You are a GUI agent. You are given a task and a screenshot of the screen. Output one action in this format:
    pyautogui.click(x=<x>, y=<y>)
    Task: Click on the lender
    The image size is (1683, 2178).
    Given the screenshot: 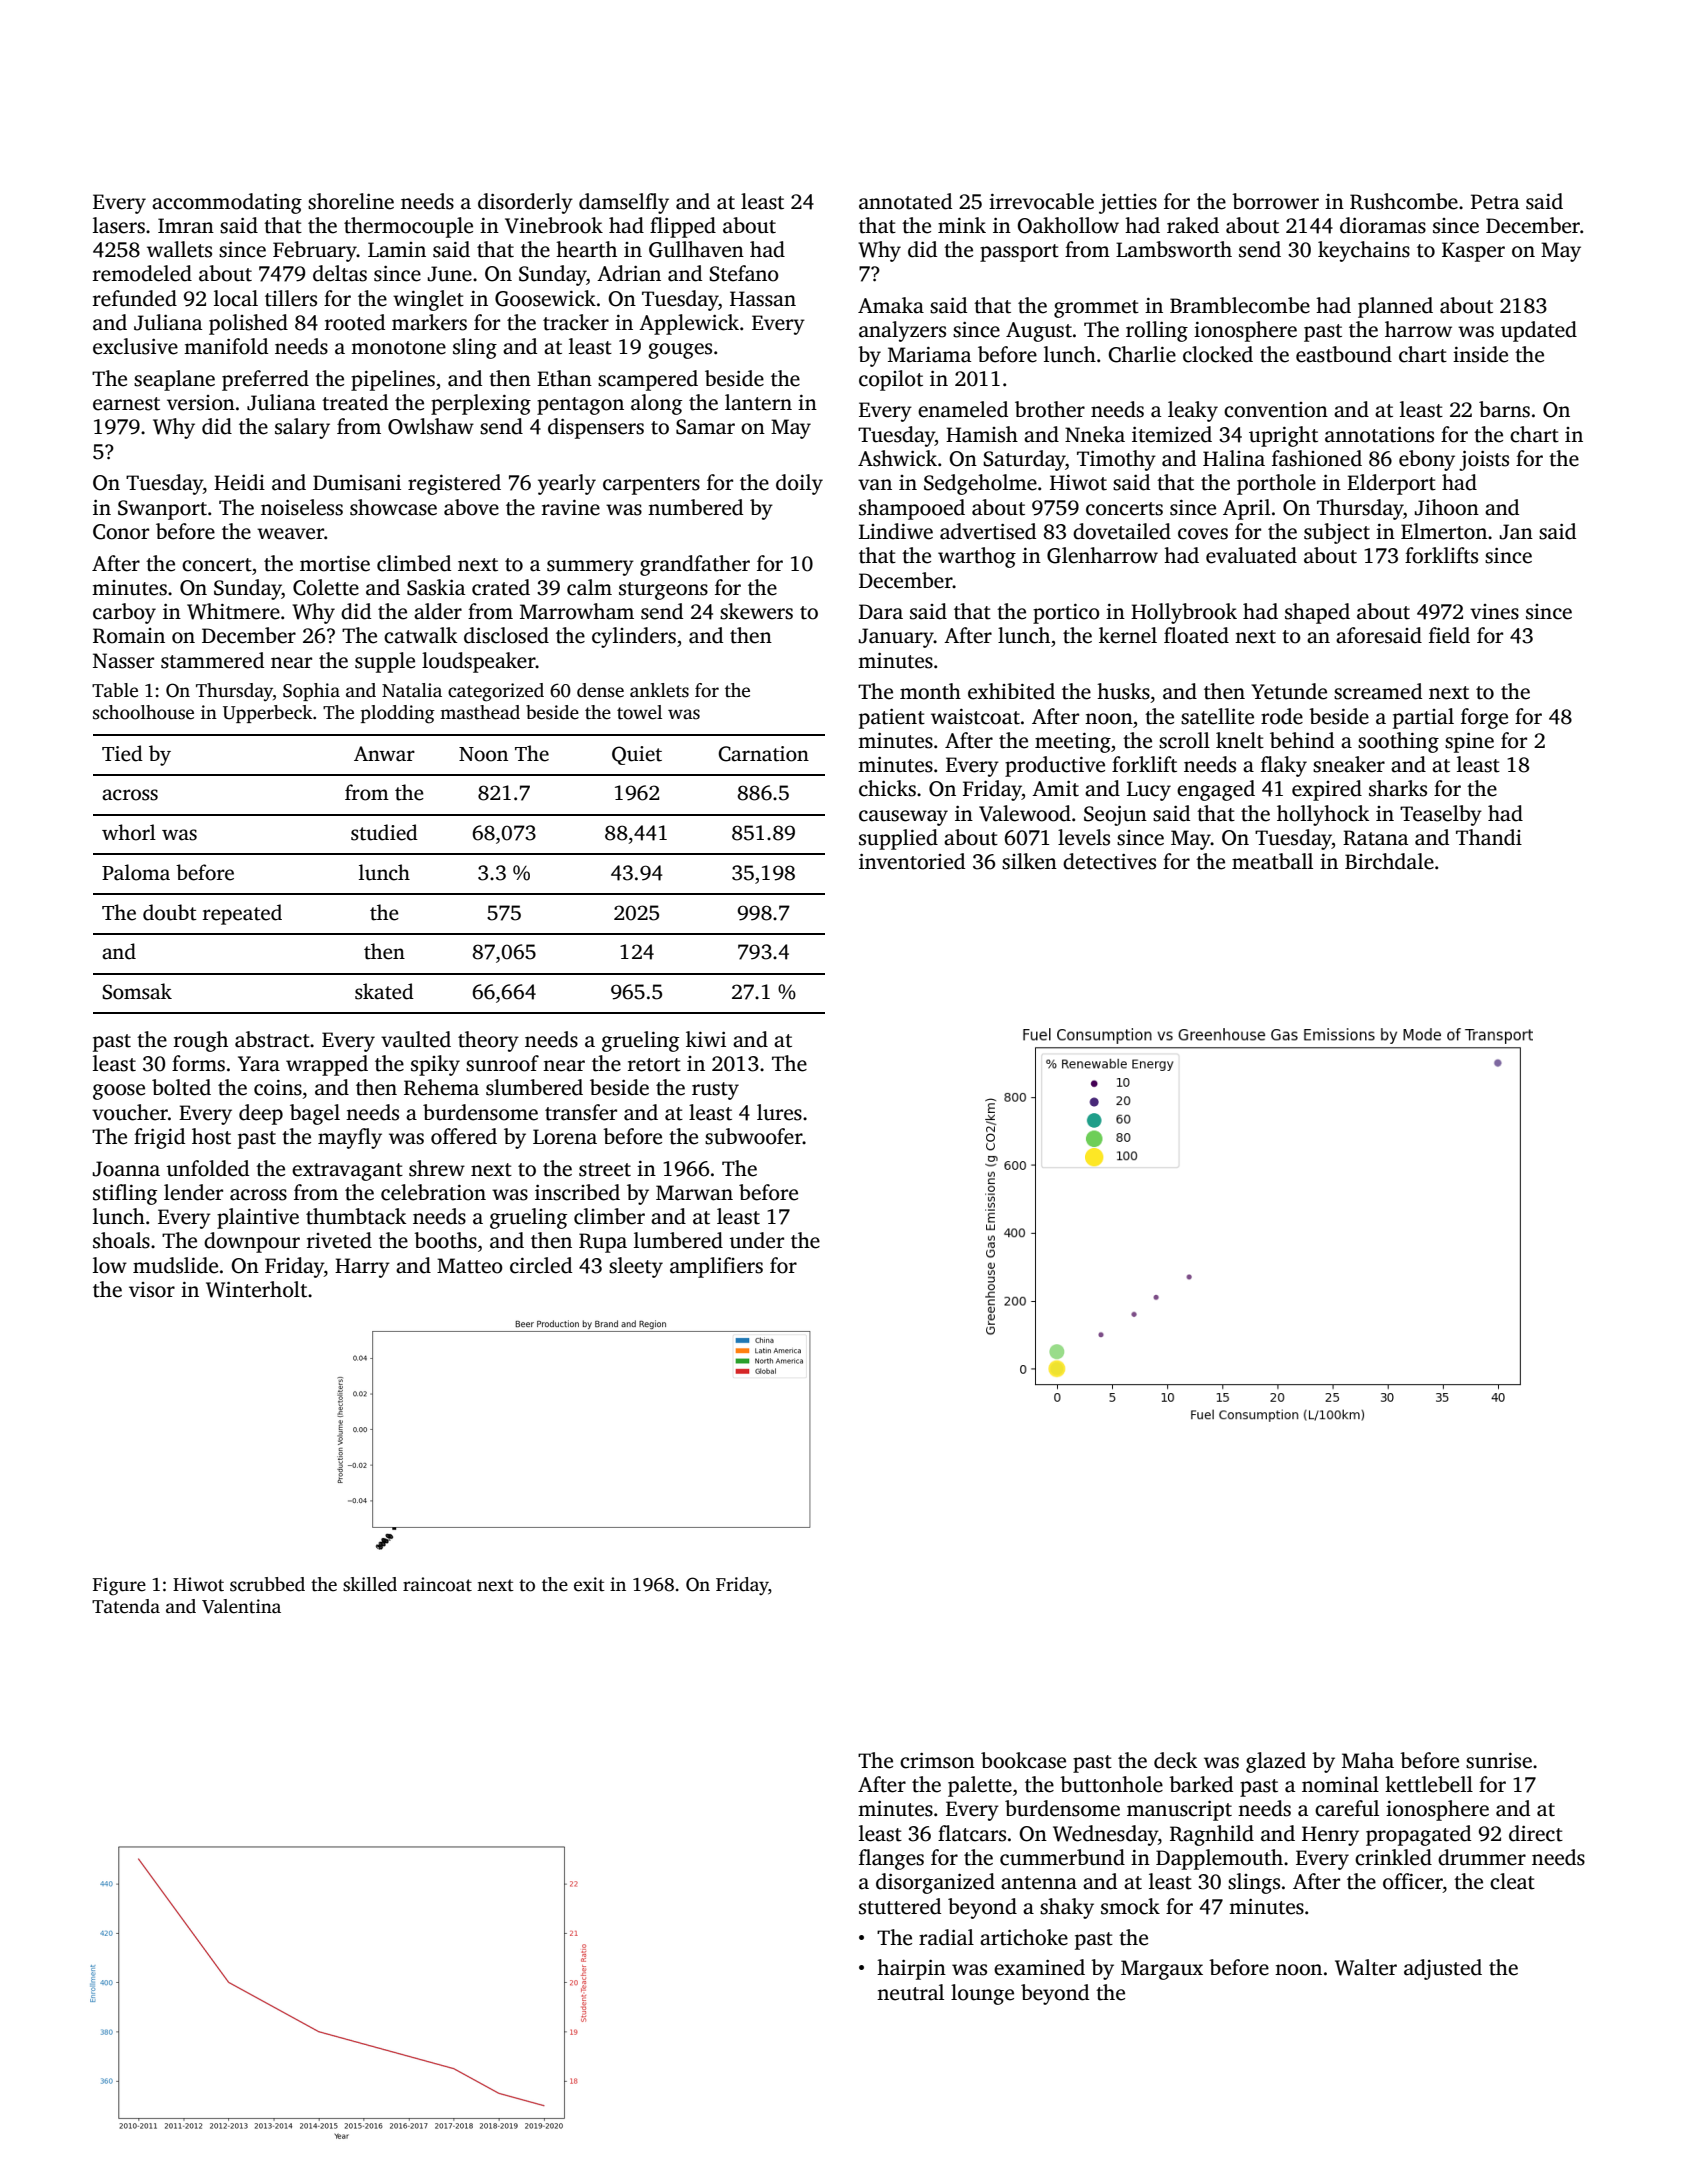 What is the action you would take?
    pyautogui.click(x=193, y=1192)
